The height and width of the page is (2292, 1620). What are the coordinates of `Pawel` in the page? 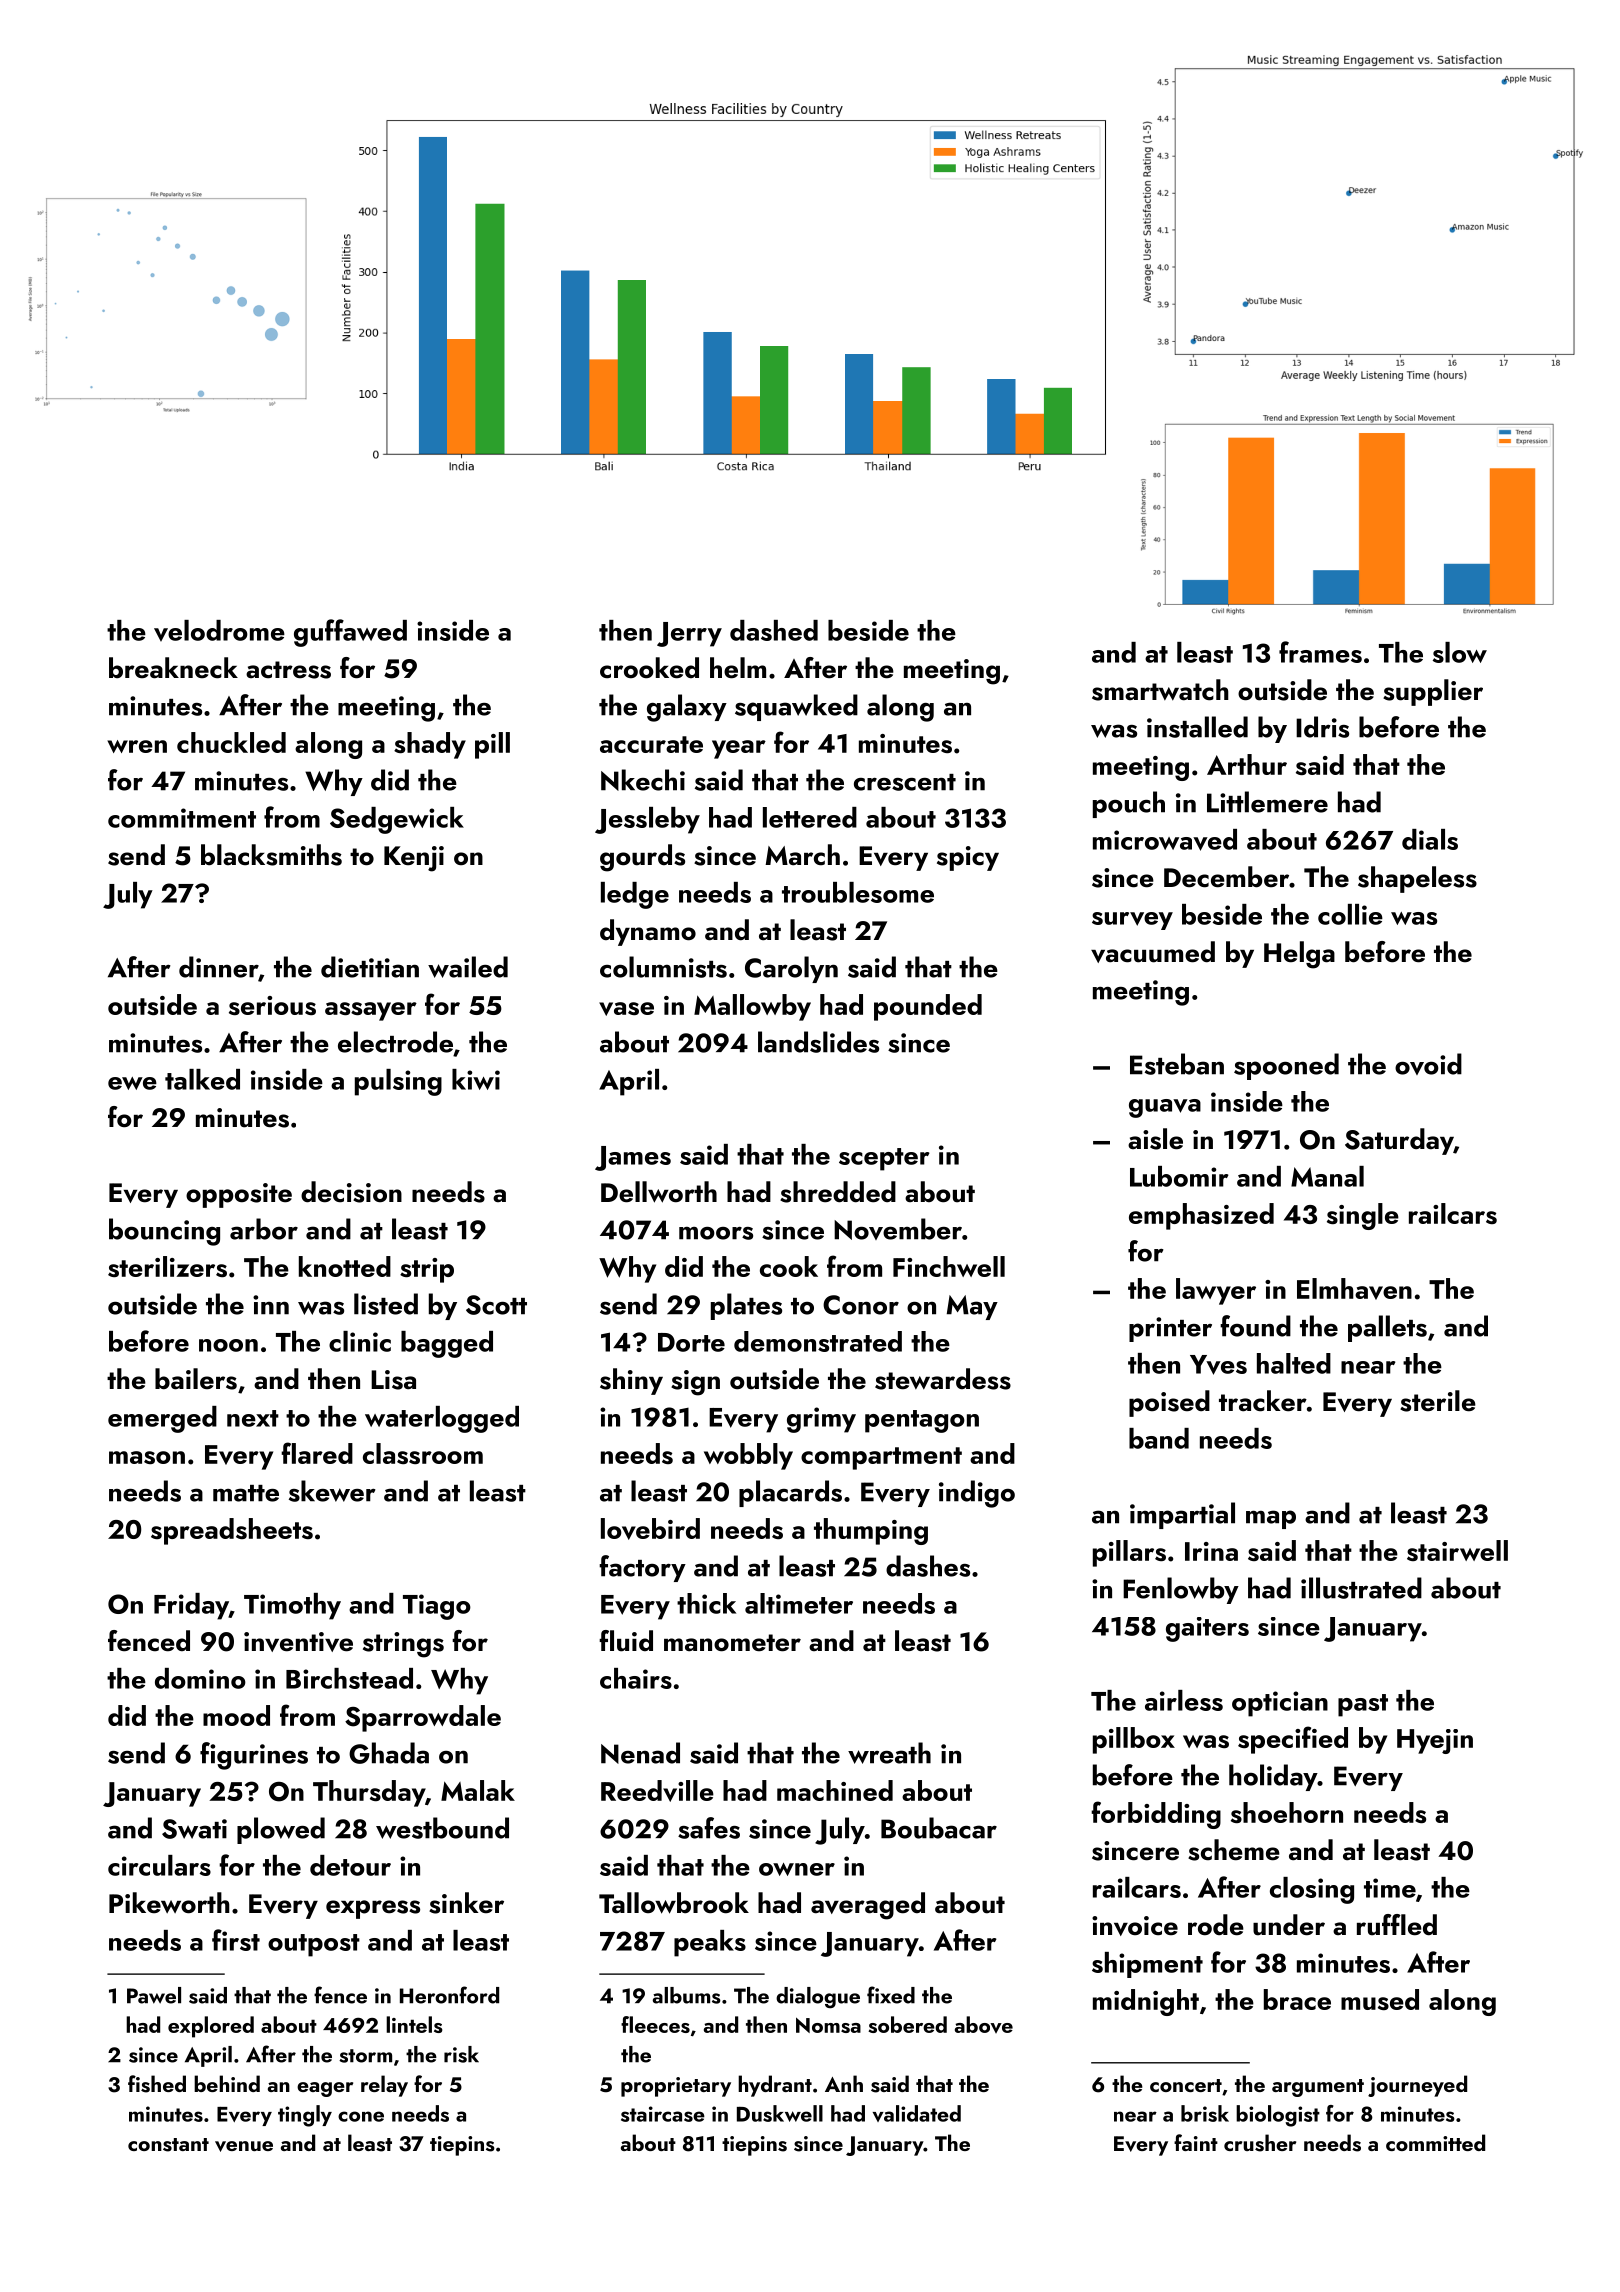 It's located at (154, 1995).
